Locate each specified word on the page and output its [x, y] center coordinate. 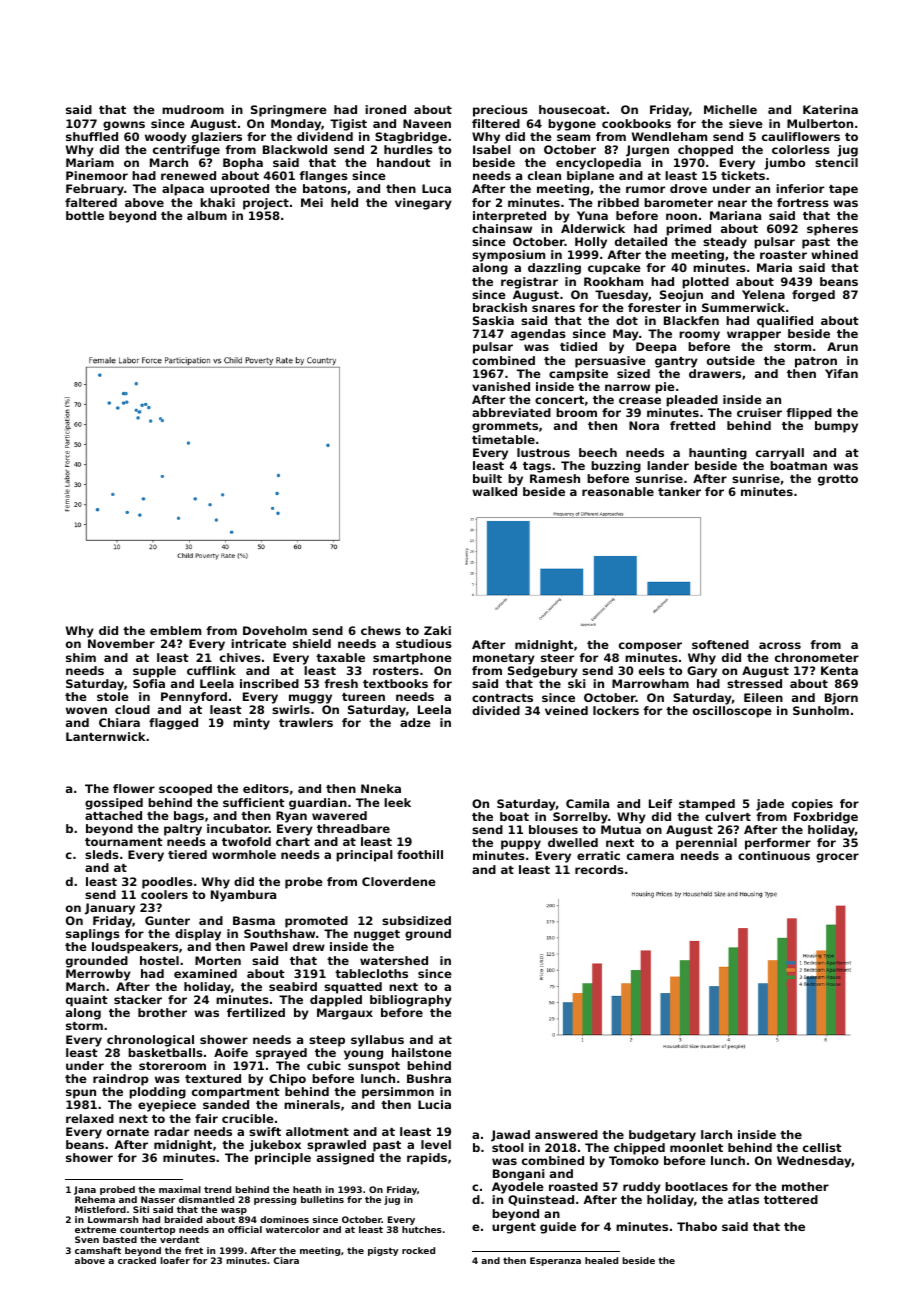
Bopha [243, 164]
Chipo [287, 1080]
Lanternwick [106, 736]
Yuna [592, 215]
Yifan [841, 373]
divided [496, 710]
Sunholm [821, 710]
